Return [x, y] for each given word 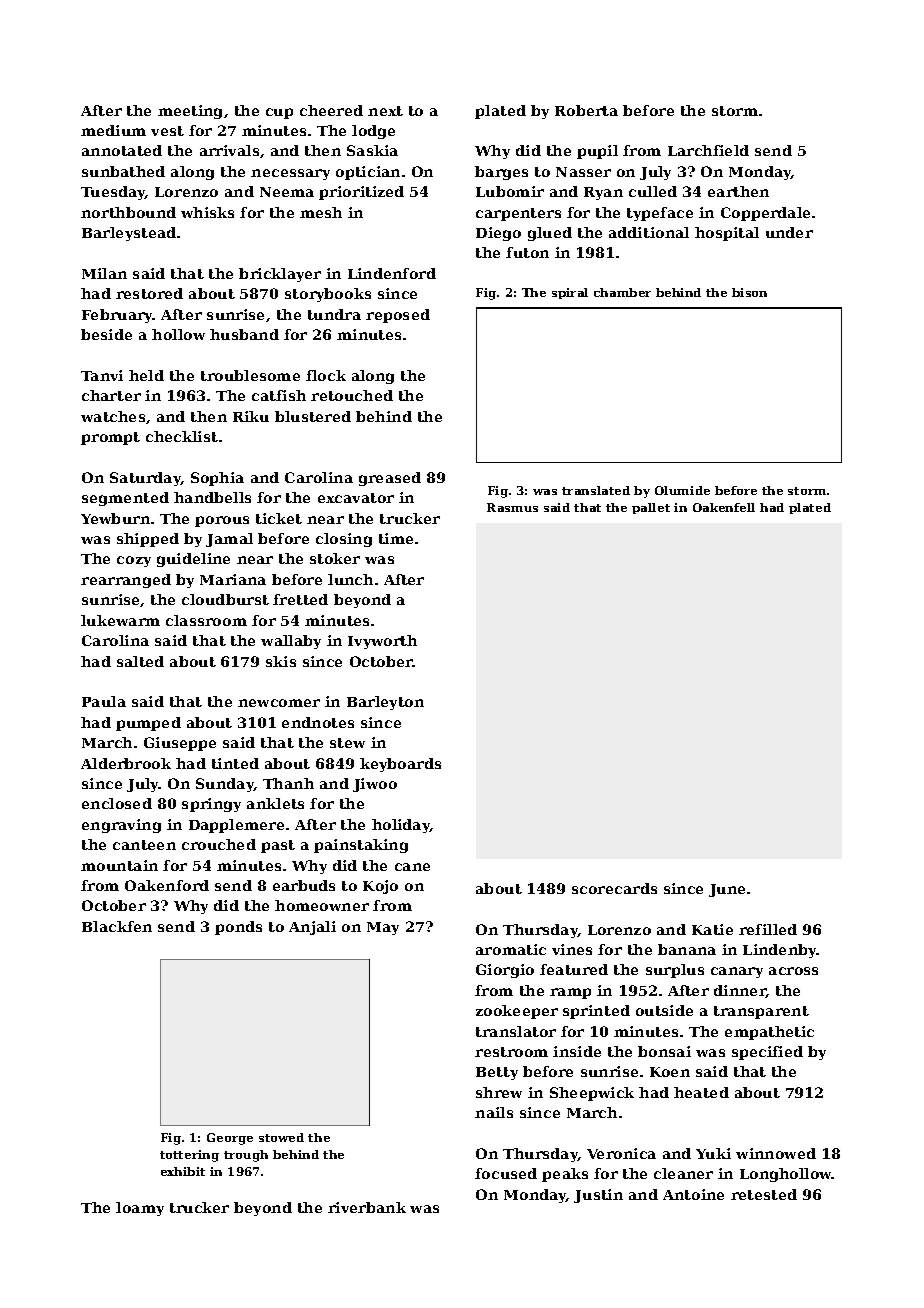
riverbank [367, 1207]
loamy [140, 1209]
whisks [207, 212]
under [789, 232]
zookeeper [517, 1012]
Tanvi [102, 375]
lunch [350, 579]
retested [764, 1194]
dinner [740, 991]
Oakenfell [724, 507]
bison [749, 292]
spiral [570, 293]
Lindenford [392, 273]
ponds [238, 928]
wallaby [291, 642]
